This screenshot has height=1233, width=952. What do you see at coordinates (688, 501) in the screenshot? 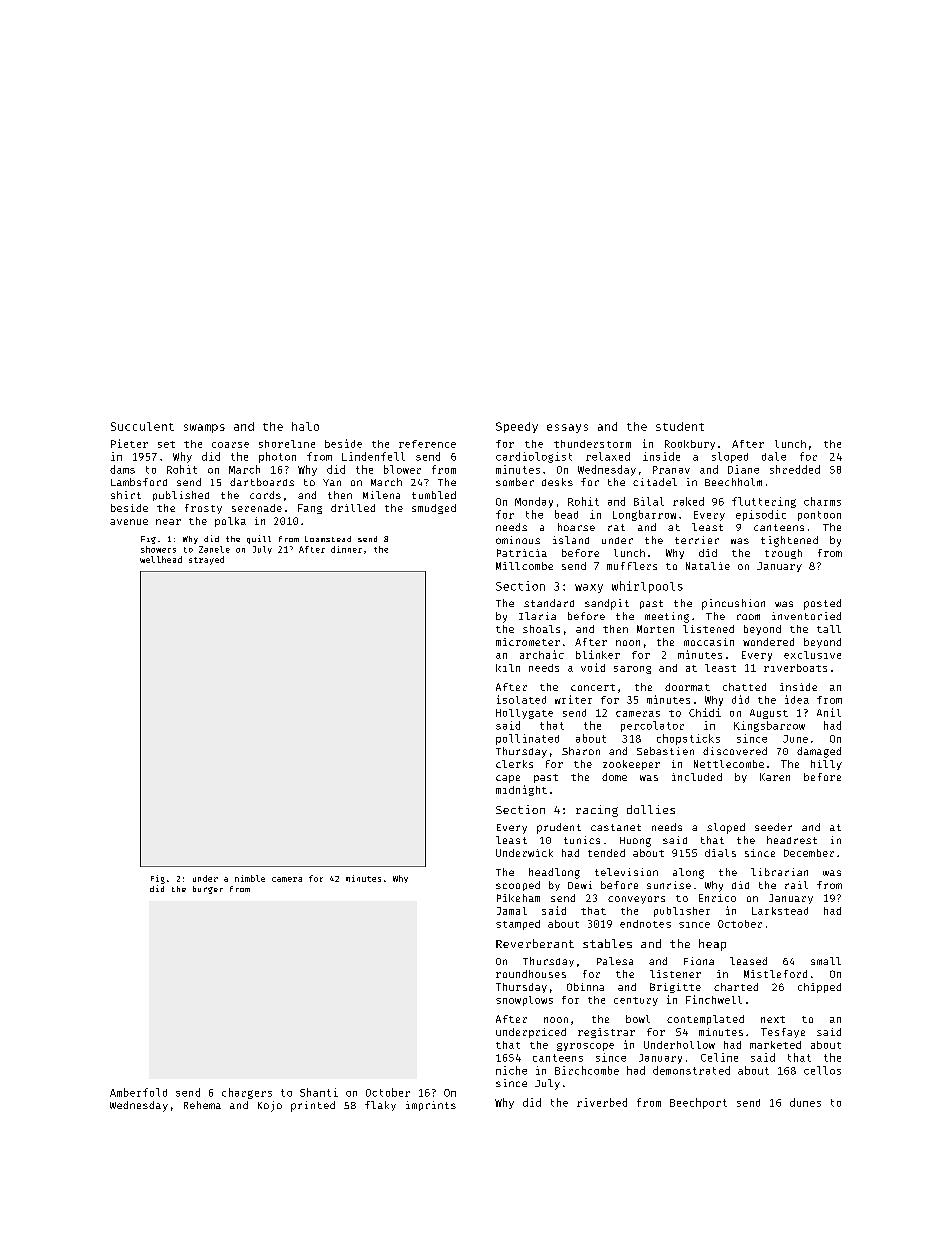
I see `raked` at bounding box center [688, 501].
